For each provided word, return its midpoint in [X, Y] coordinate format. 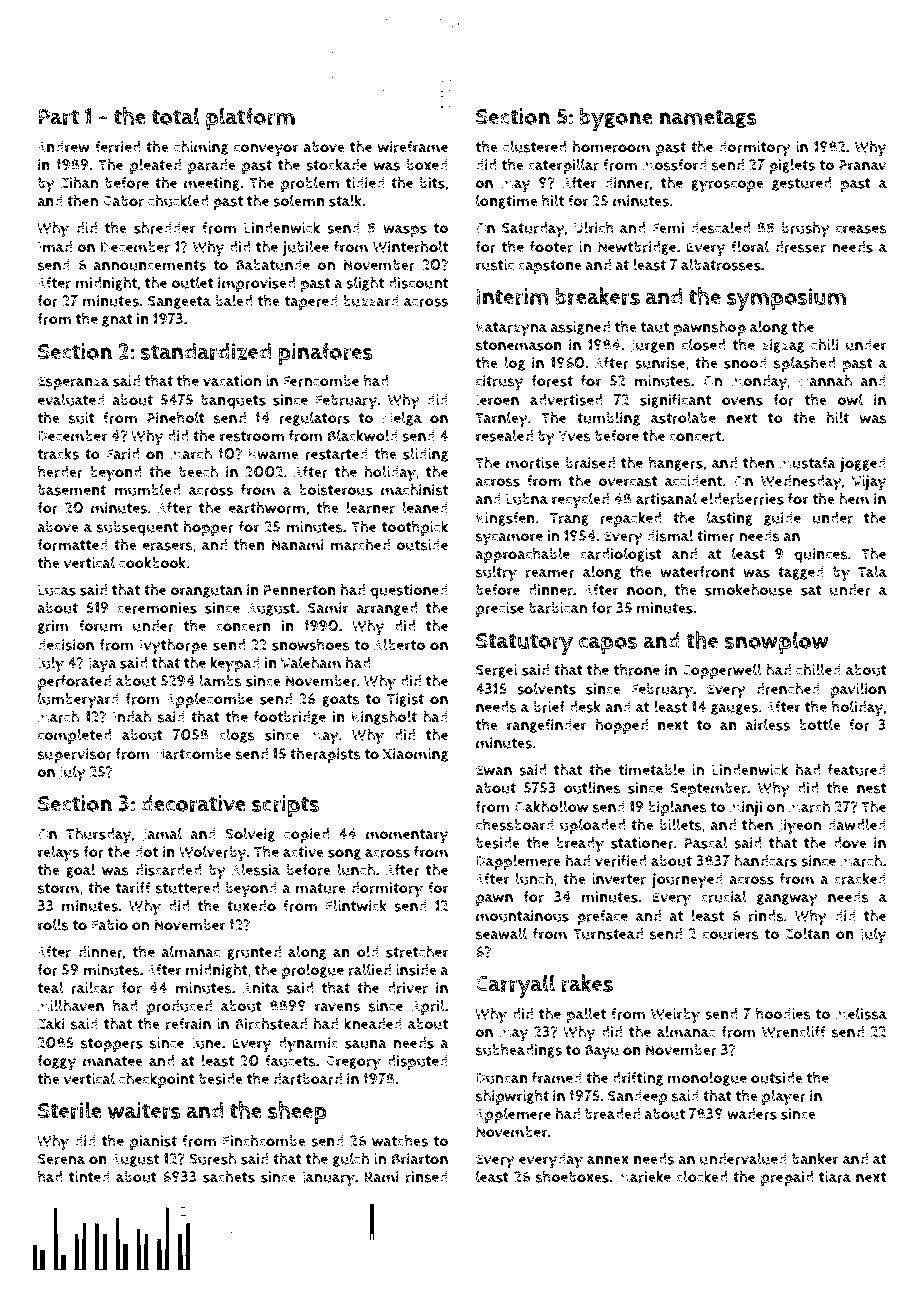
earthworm [267, 507]
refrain [188, 1024]
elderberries [742, 498]
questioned [409, 592]
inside [416, 970]
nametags [708, 119]
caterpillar [563, 166]
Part [59, 117]
